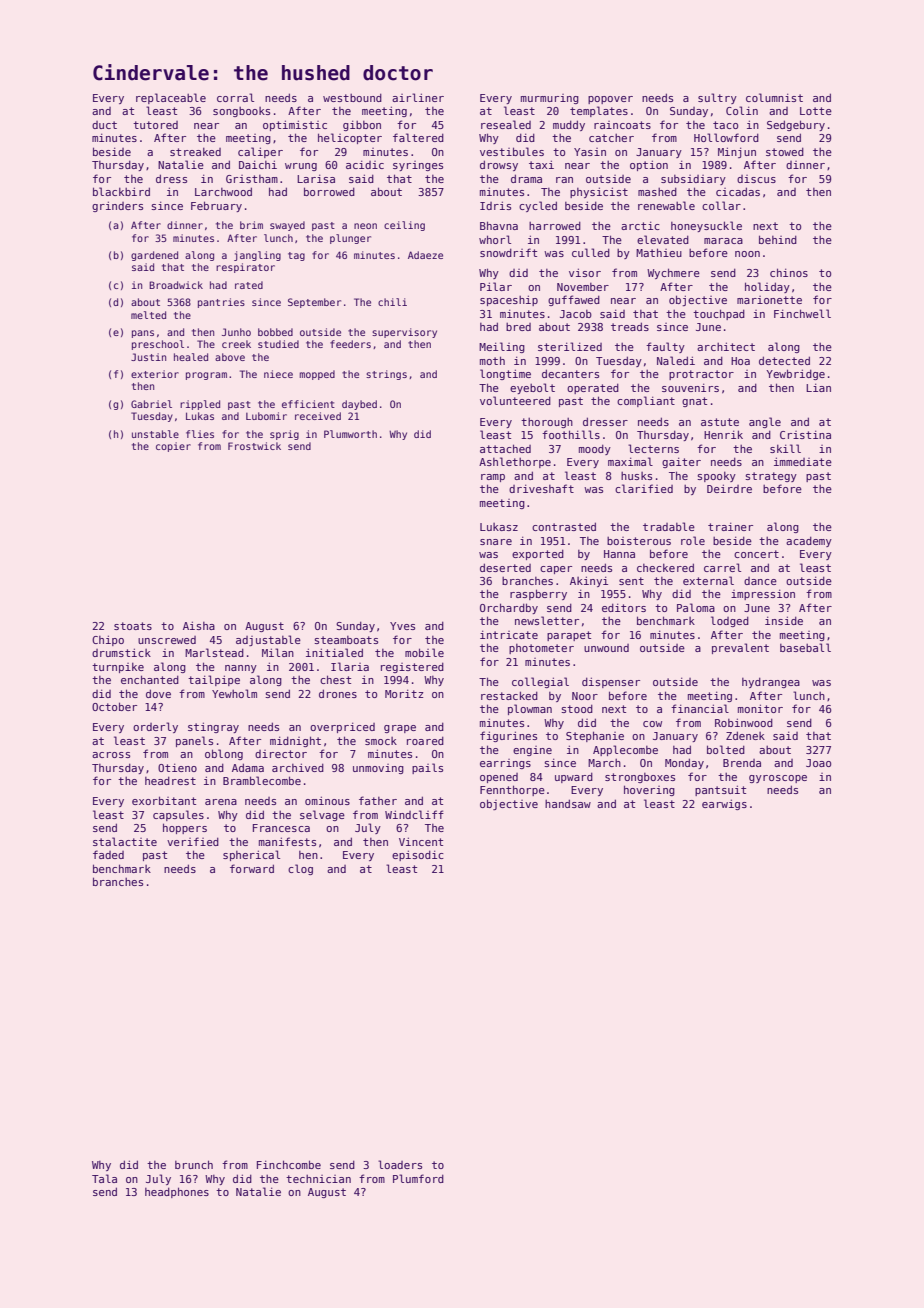  Describe the element at coordinates (622, 125) in the screenshot. I see `raincoats` at that location.
